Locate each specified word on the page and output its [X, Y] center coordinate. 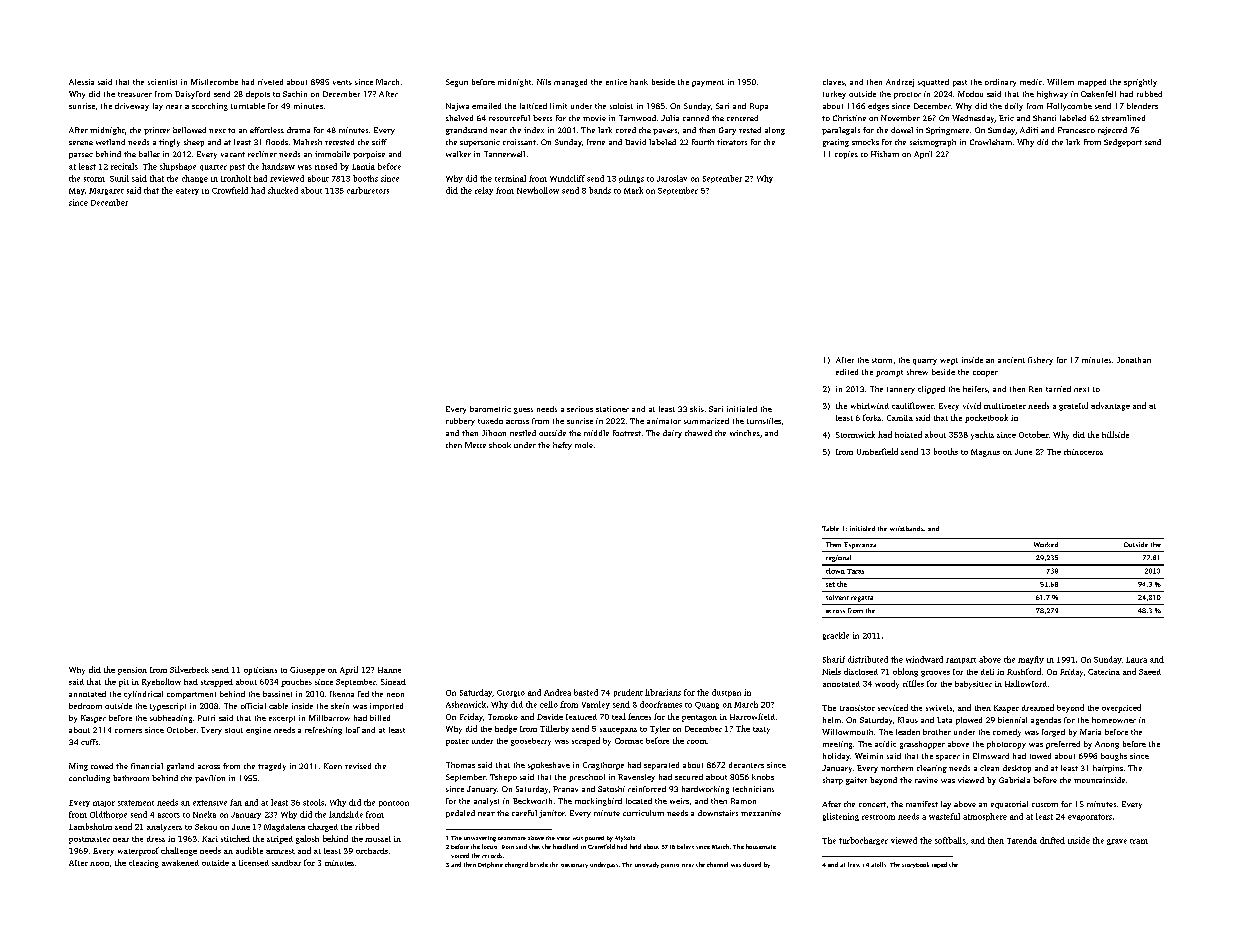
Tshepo [503, 778]
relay [484, 191]
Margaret [106, 191]
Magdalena [284, 828]
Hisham [885, 154]
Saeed [1150, 672]
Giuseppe [307, 671]
